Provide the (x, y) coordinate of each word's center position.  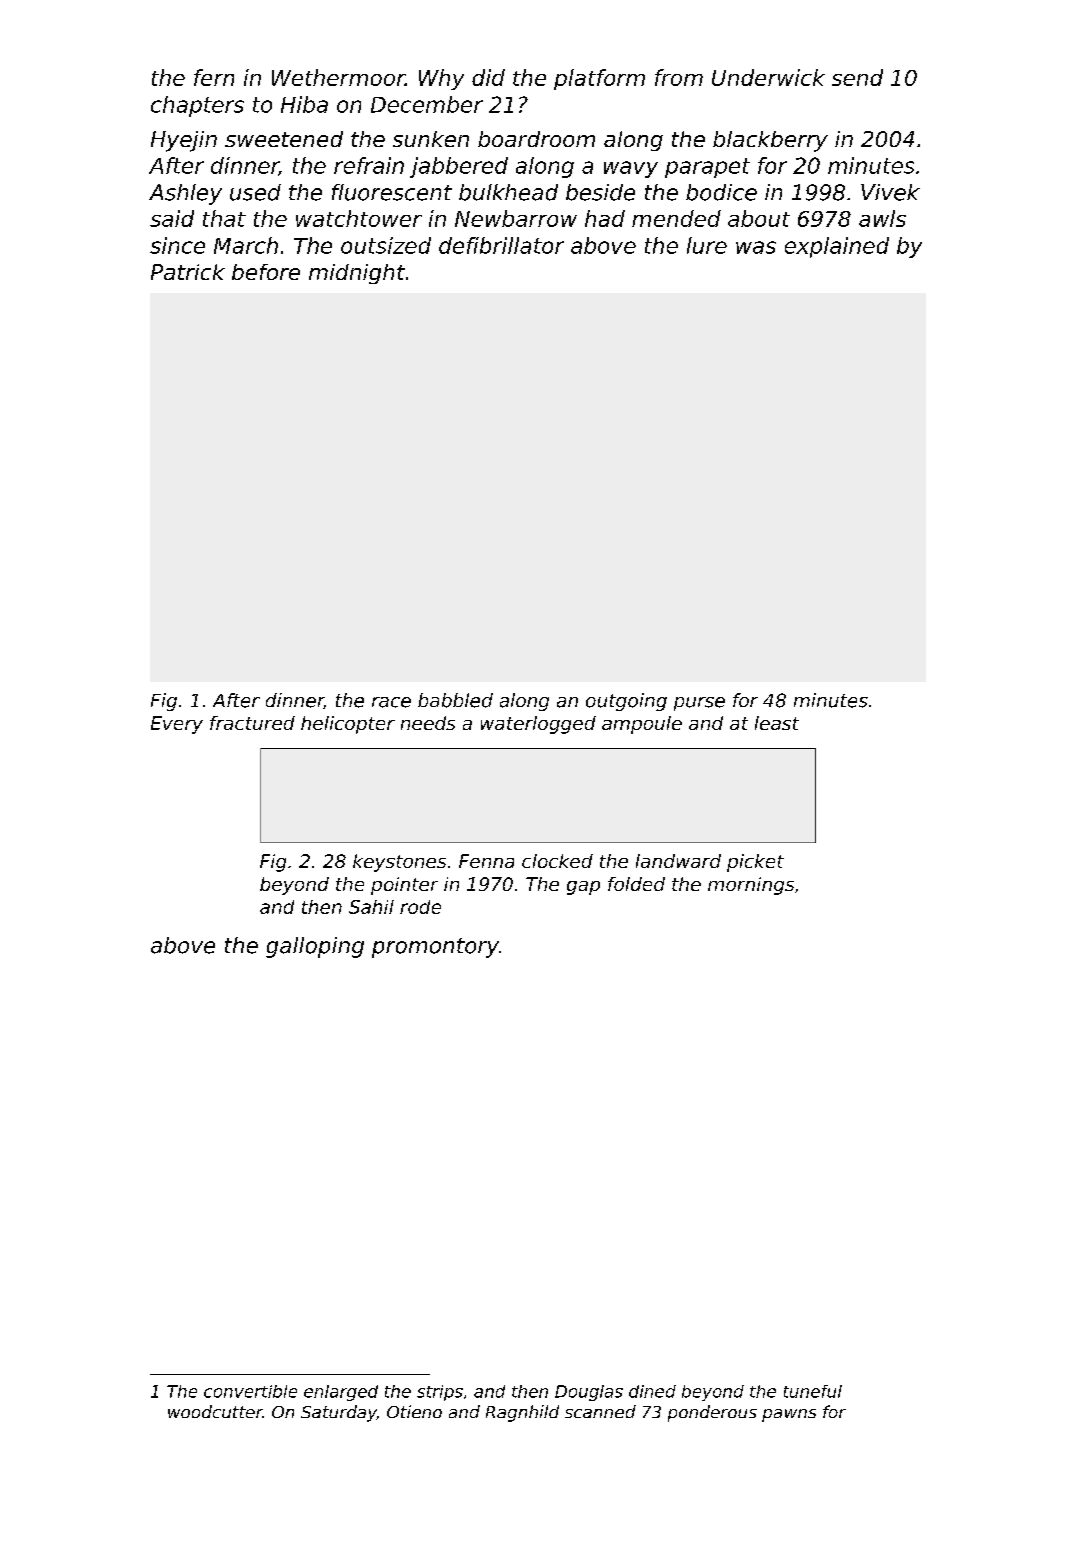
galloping (315, 947)
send (857, 77)
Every (177, 725)
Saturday (339, 1413)
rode (420, 907)
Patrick (188, 272)
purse (699, 704)
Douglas (589, 1393)
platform (599, 79)
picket (755, 863)
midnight (357, 274)
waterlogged (538, 725)
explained (837, 247)
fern (214, 77)
